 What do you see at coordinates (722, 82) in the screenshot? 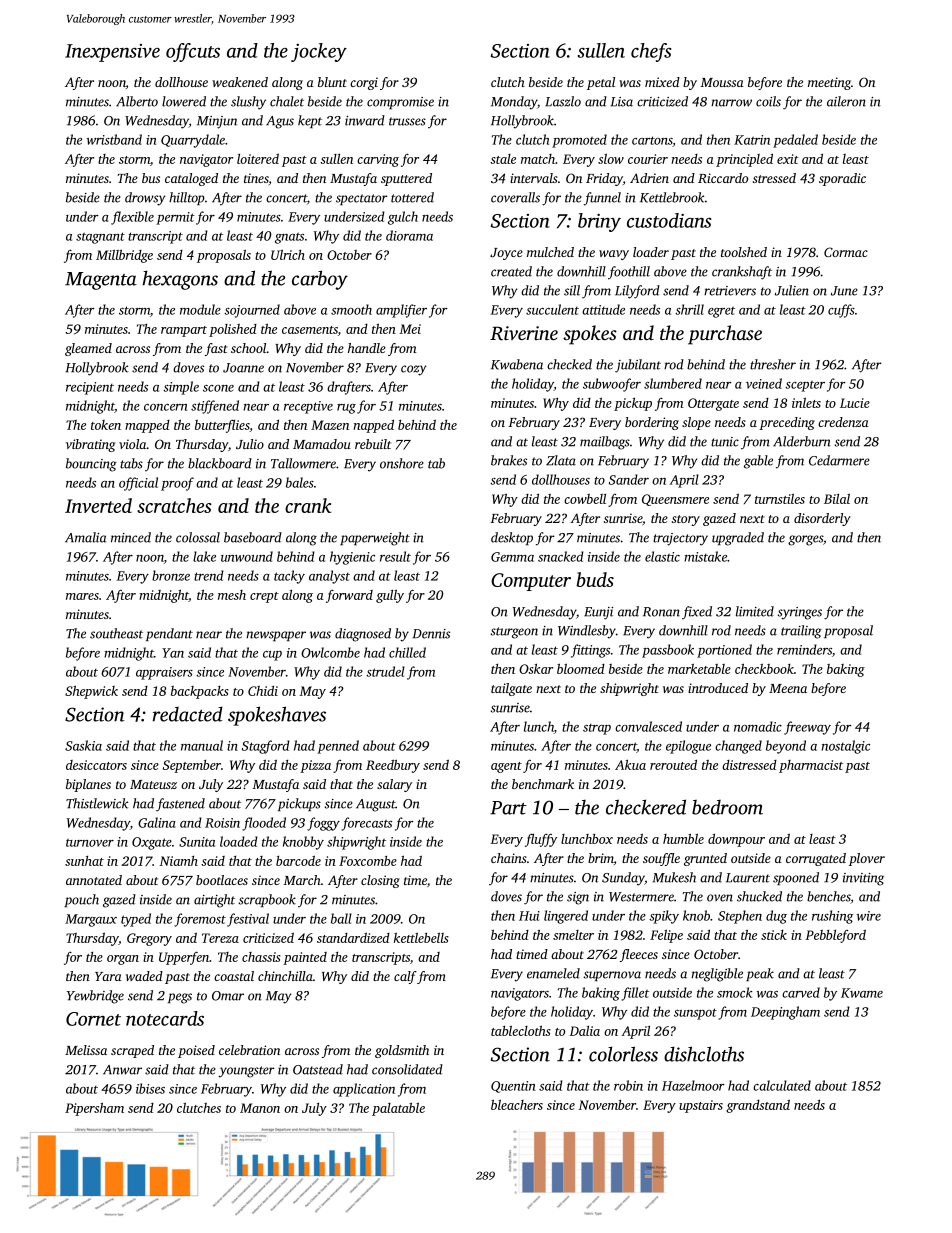
I see `Moussa` at bounding box center [722, 82].
